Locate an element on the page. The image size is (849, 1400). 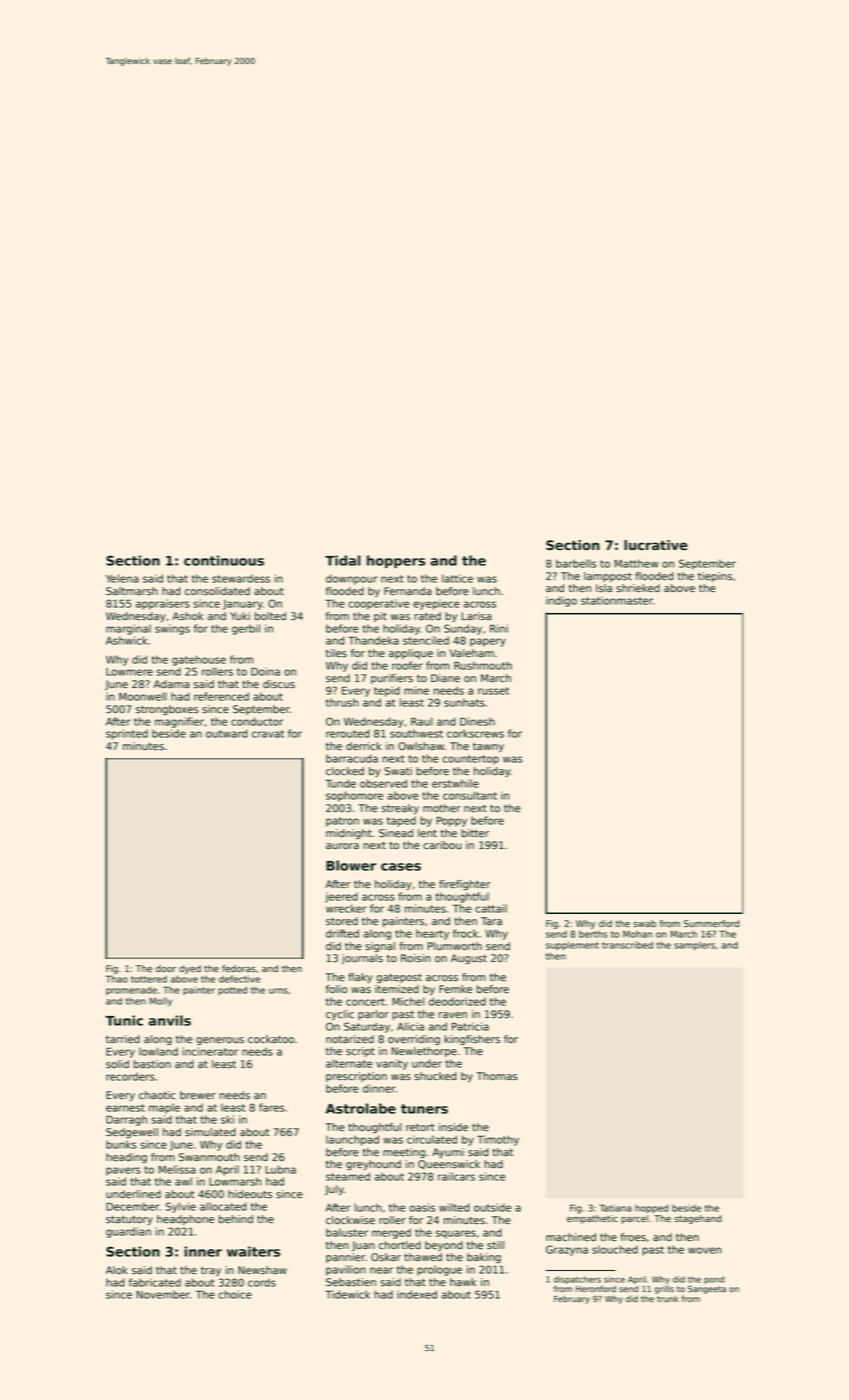
bunks is located at coordinates (121, 1144).
